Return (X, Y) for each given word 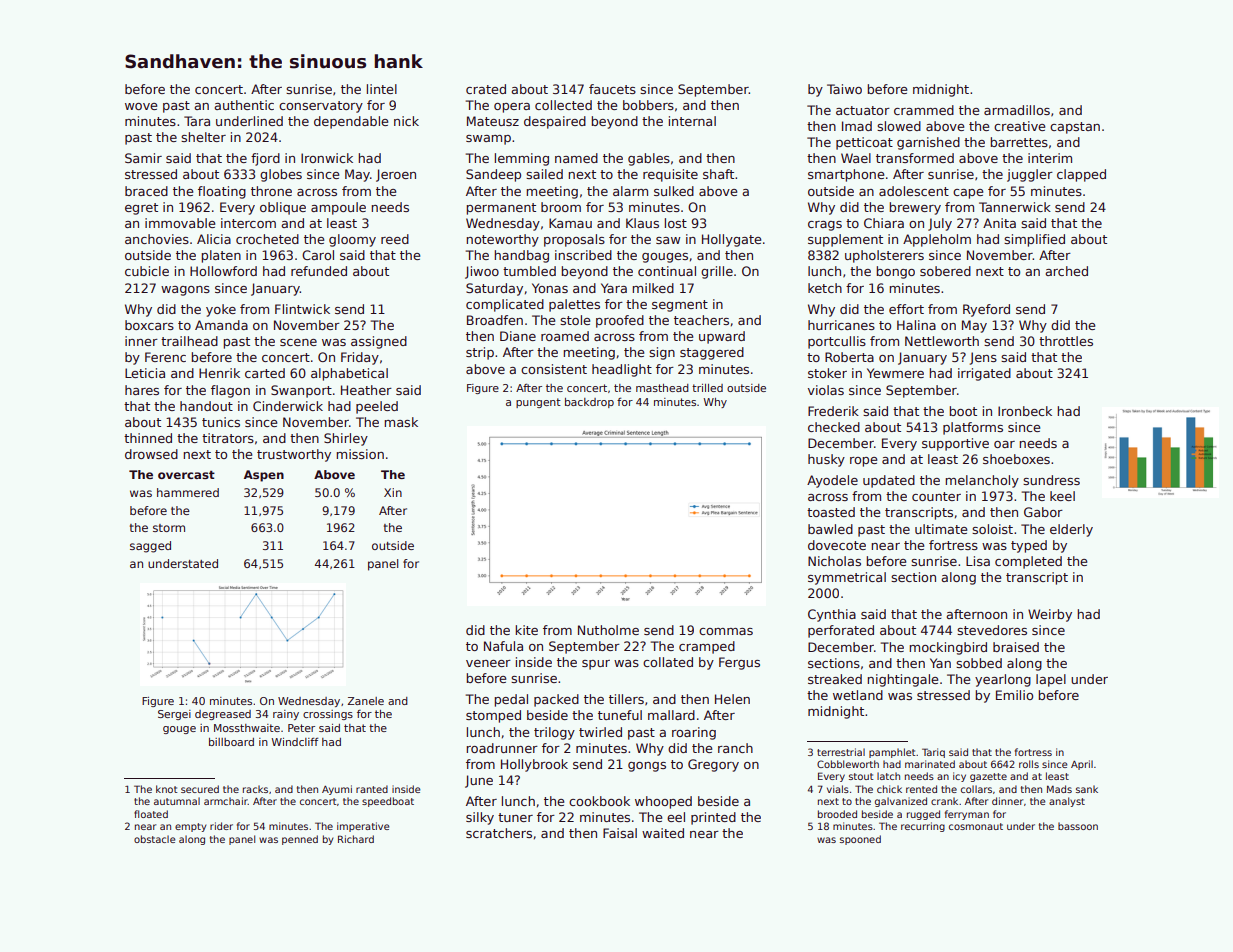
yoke (221, 310)
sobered (945, 271)
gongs (647, 767)
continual (667, 271)
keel (1062, 496)
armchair (226, 801)
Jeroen (396, 175)
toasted (831, 512)
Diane (518, 336)
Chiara (884, 223)
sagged (150, 547)
